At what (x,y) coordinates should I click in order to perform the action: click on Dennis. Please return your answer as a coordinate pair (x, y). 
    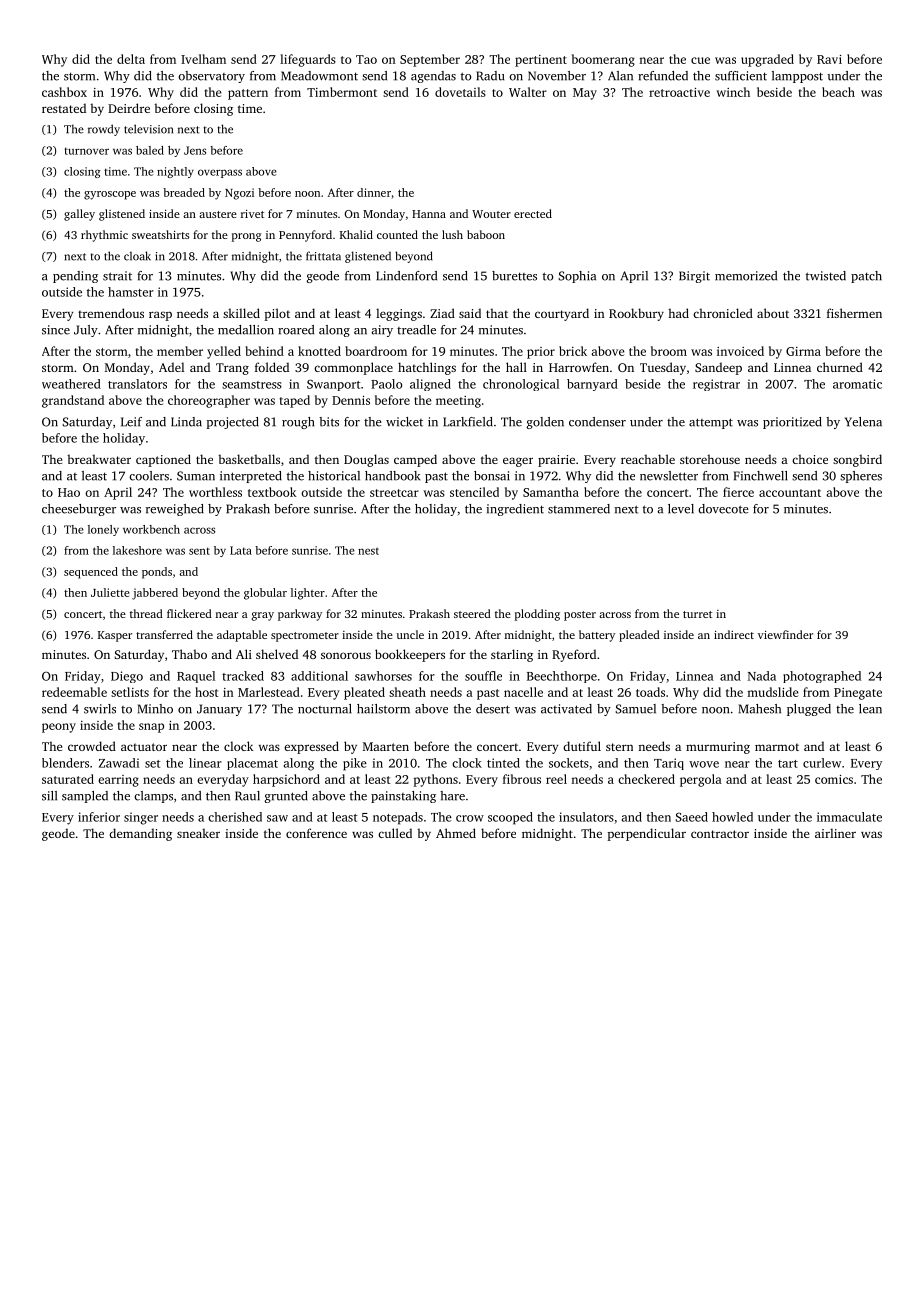
    Looking at the image, I should click on (351, 400).
